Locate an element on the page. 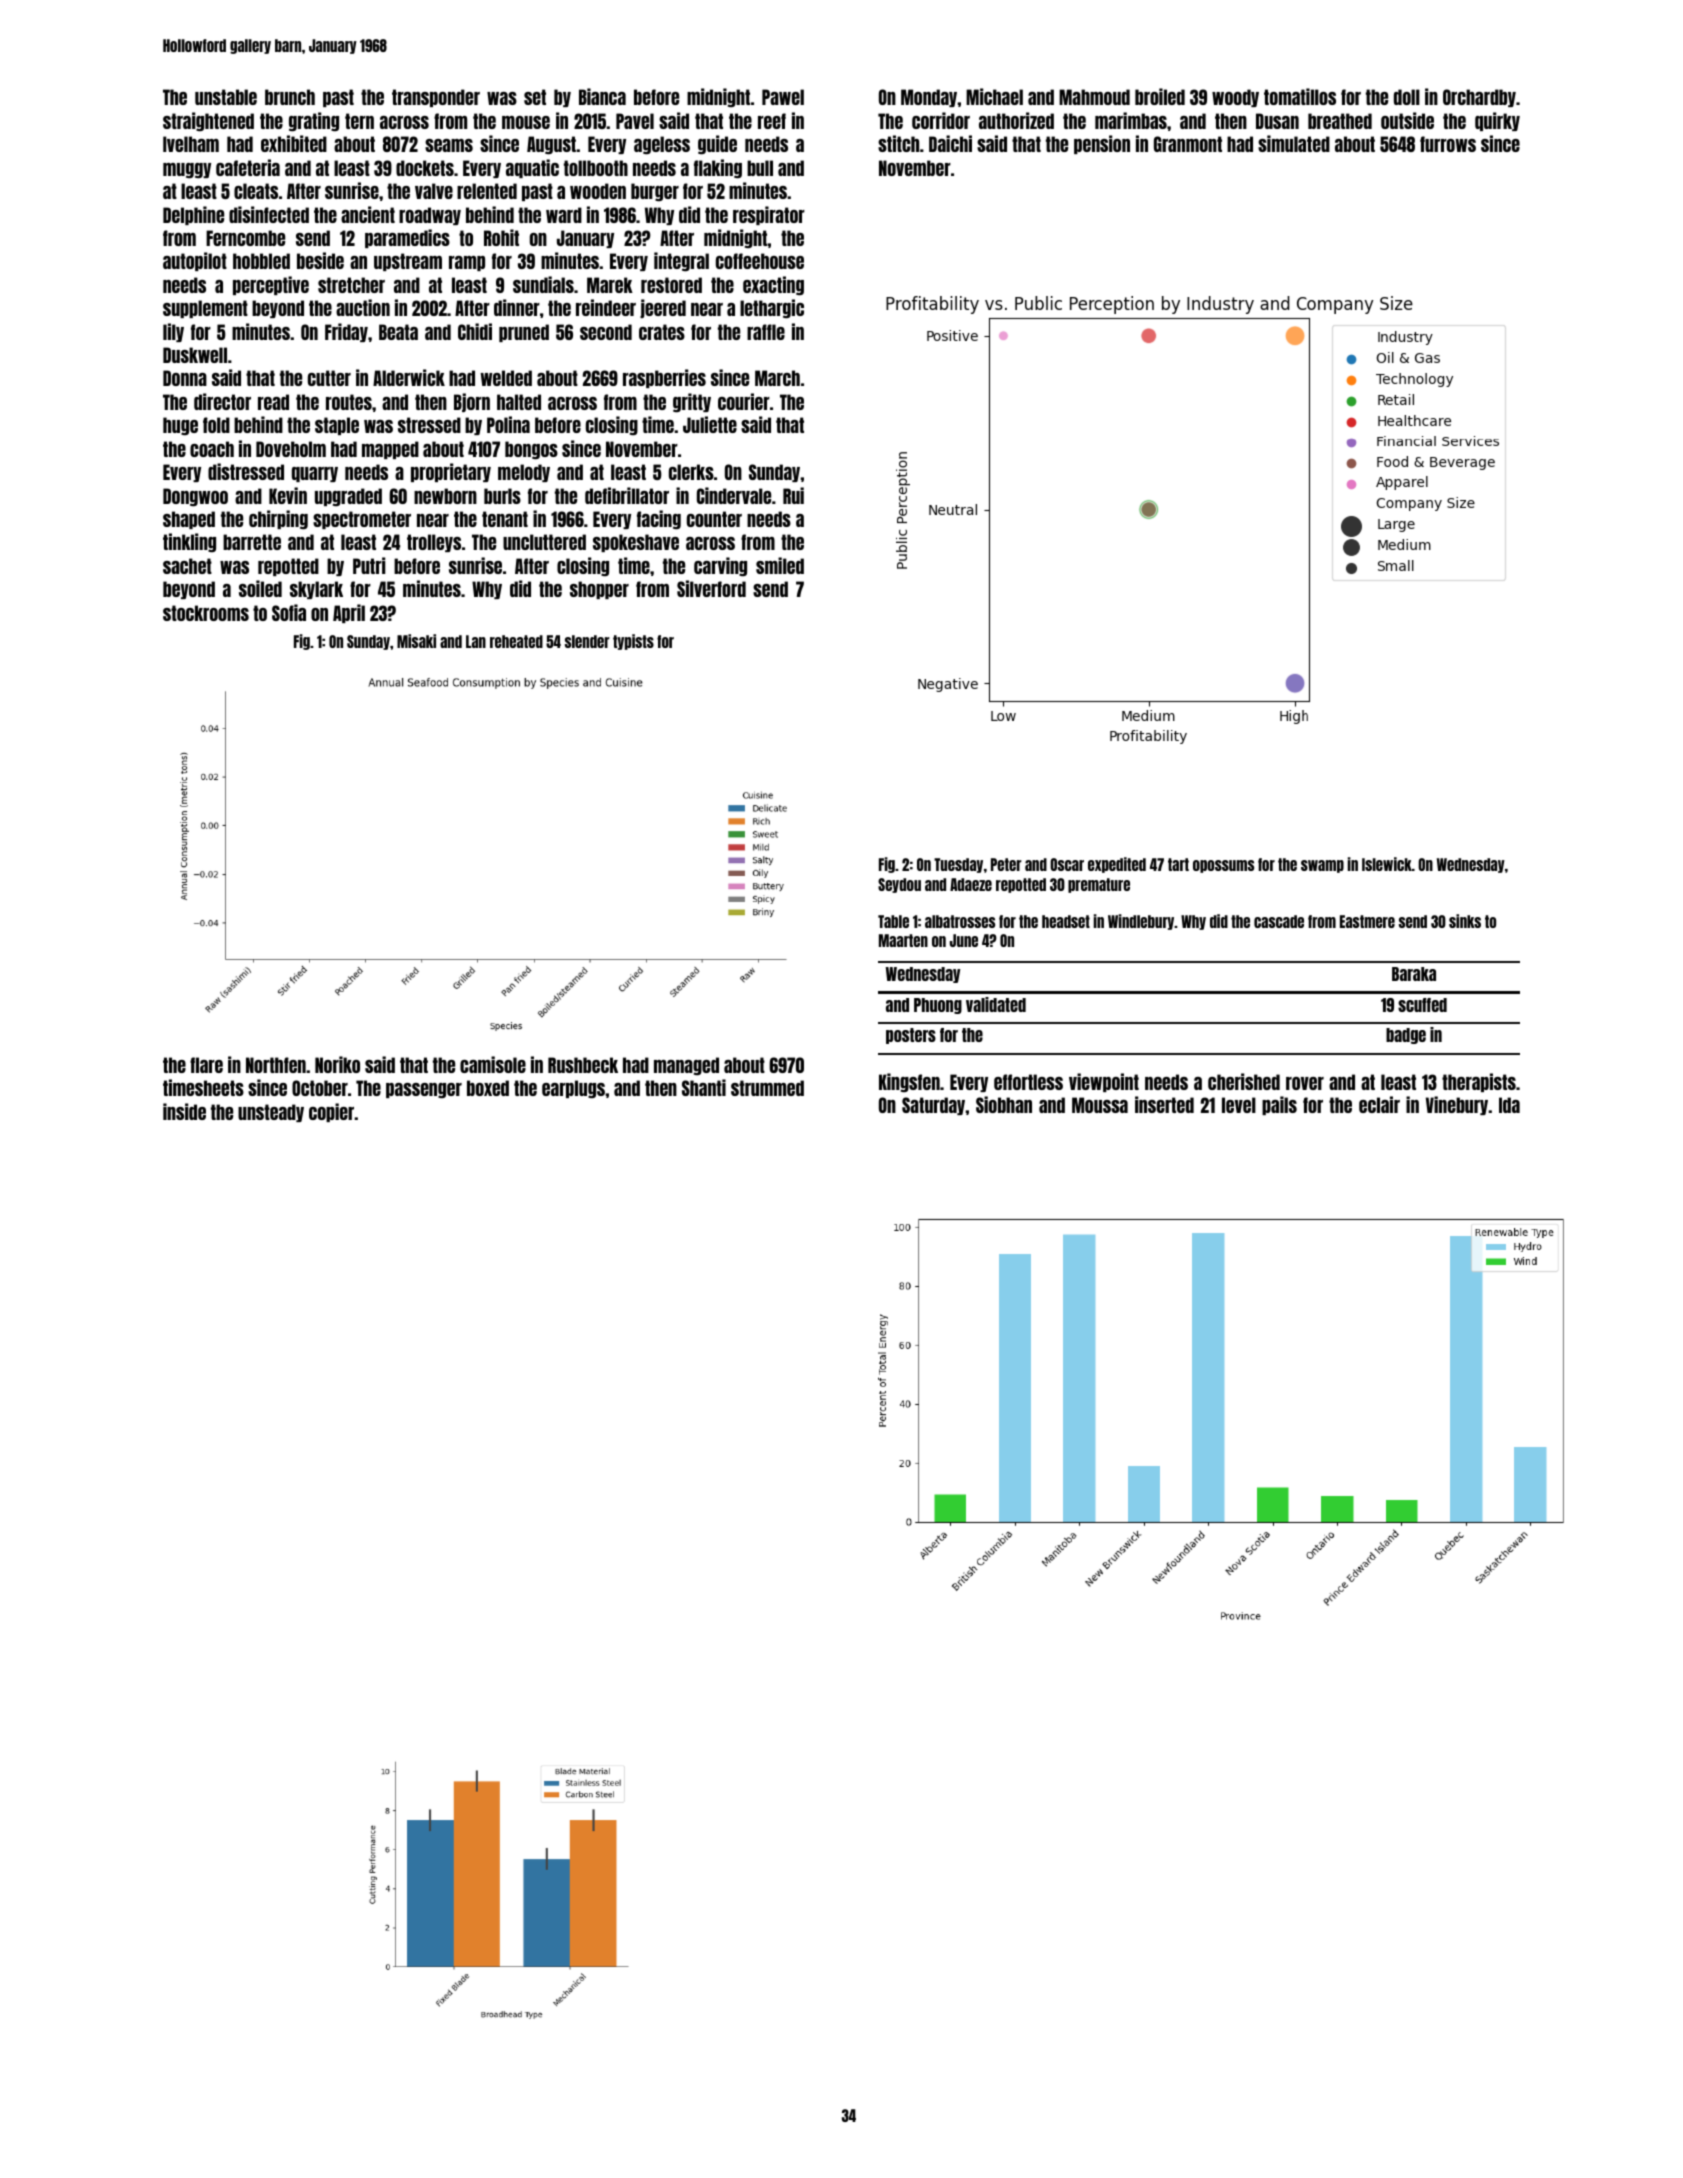 Image resolution: width=1683 pixels, height=2178 pixels. Juliette is located at coordinates (710, 424).
